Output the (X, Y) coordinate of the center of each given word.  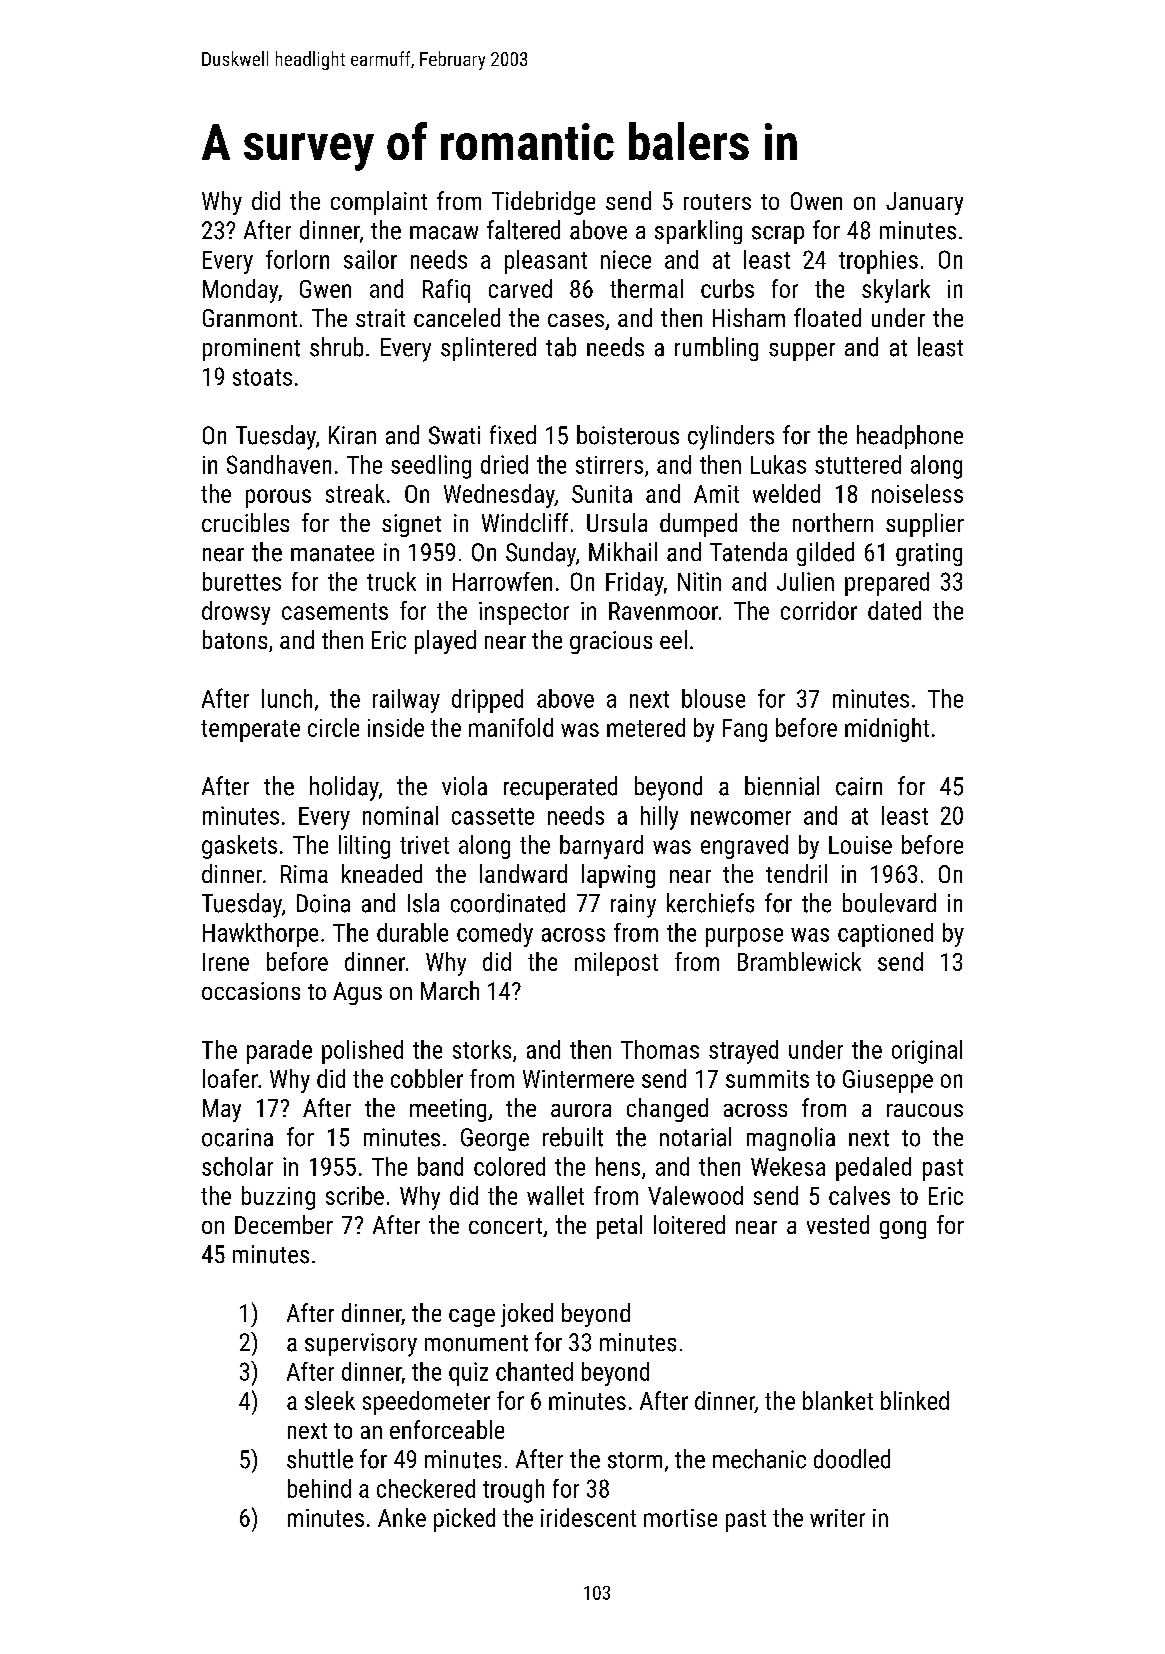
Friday (634, 584)
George (495, 1139)
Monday (240, 291)
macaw (444, 233)
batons (235, 639)
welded (786, 493)
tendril (796, 873)
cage (472, 1318)
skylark (896, 291)
